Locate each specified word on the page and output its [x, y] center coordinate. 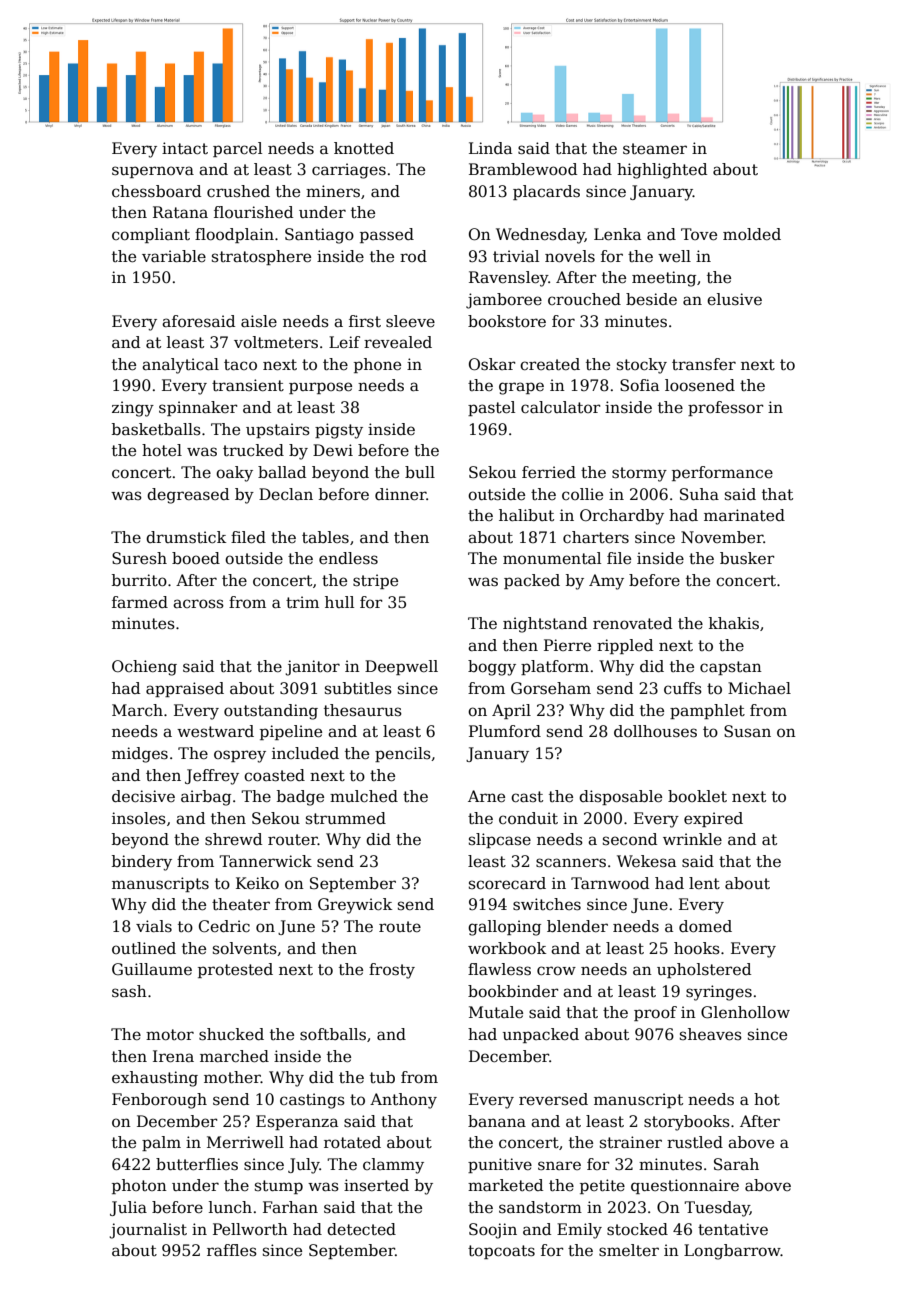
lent [704, 883]
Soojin [493, 1231]
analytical [180, 366]
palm [161, 1143]
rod [413, 256]
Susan [747, 731]
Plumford [505, 731]
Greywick [355, 906]
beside [651, 299]
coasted [274, 775]
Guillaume [152, 969]
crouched [584, 299]
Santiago [319, 236]
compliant [151, 235]
